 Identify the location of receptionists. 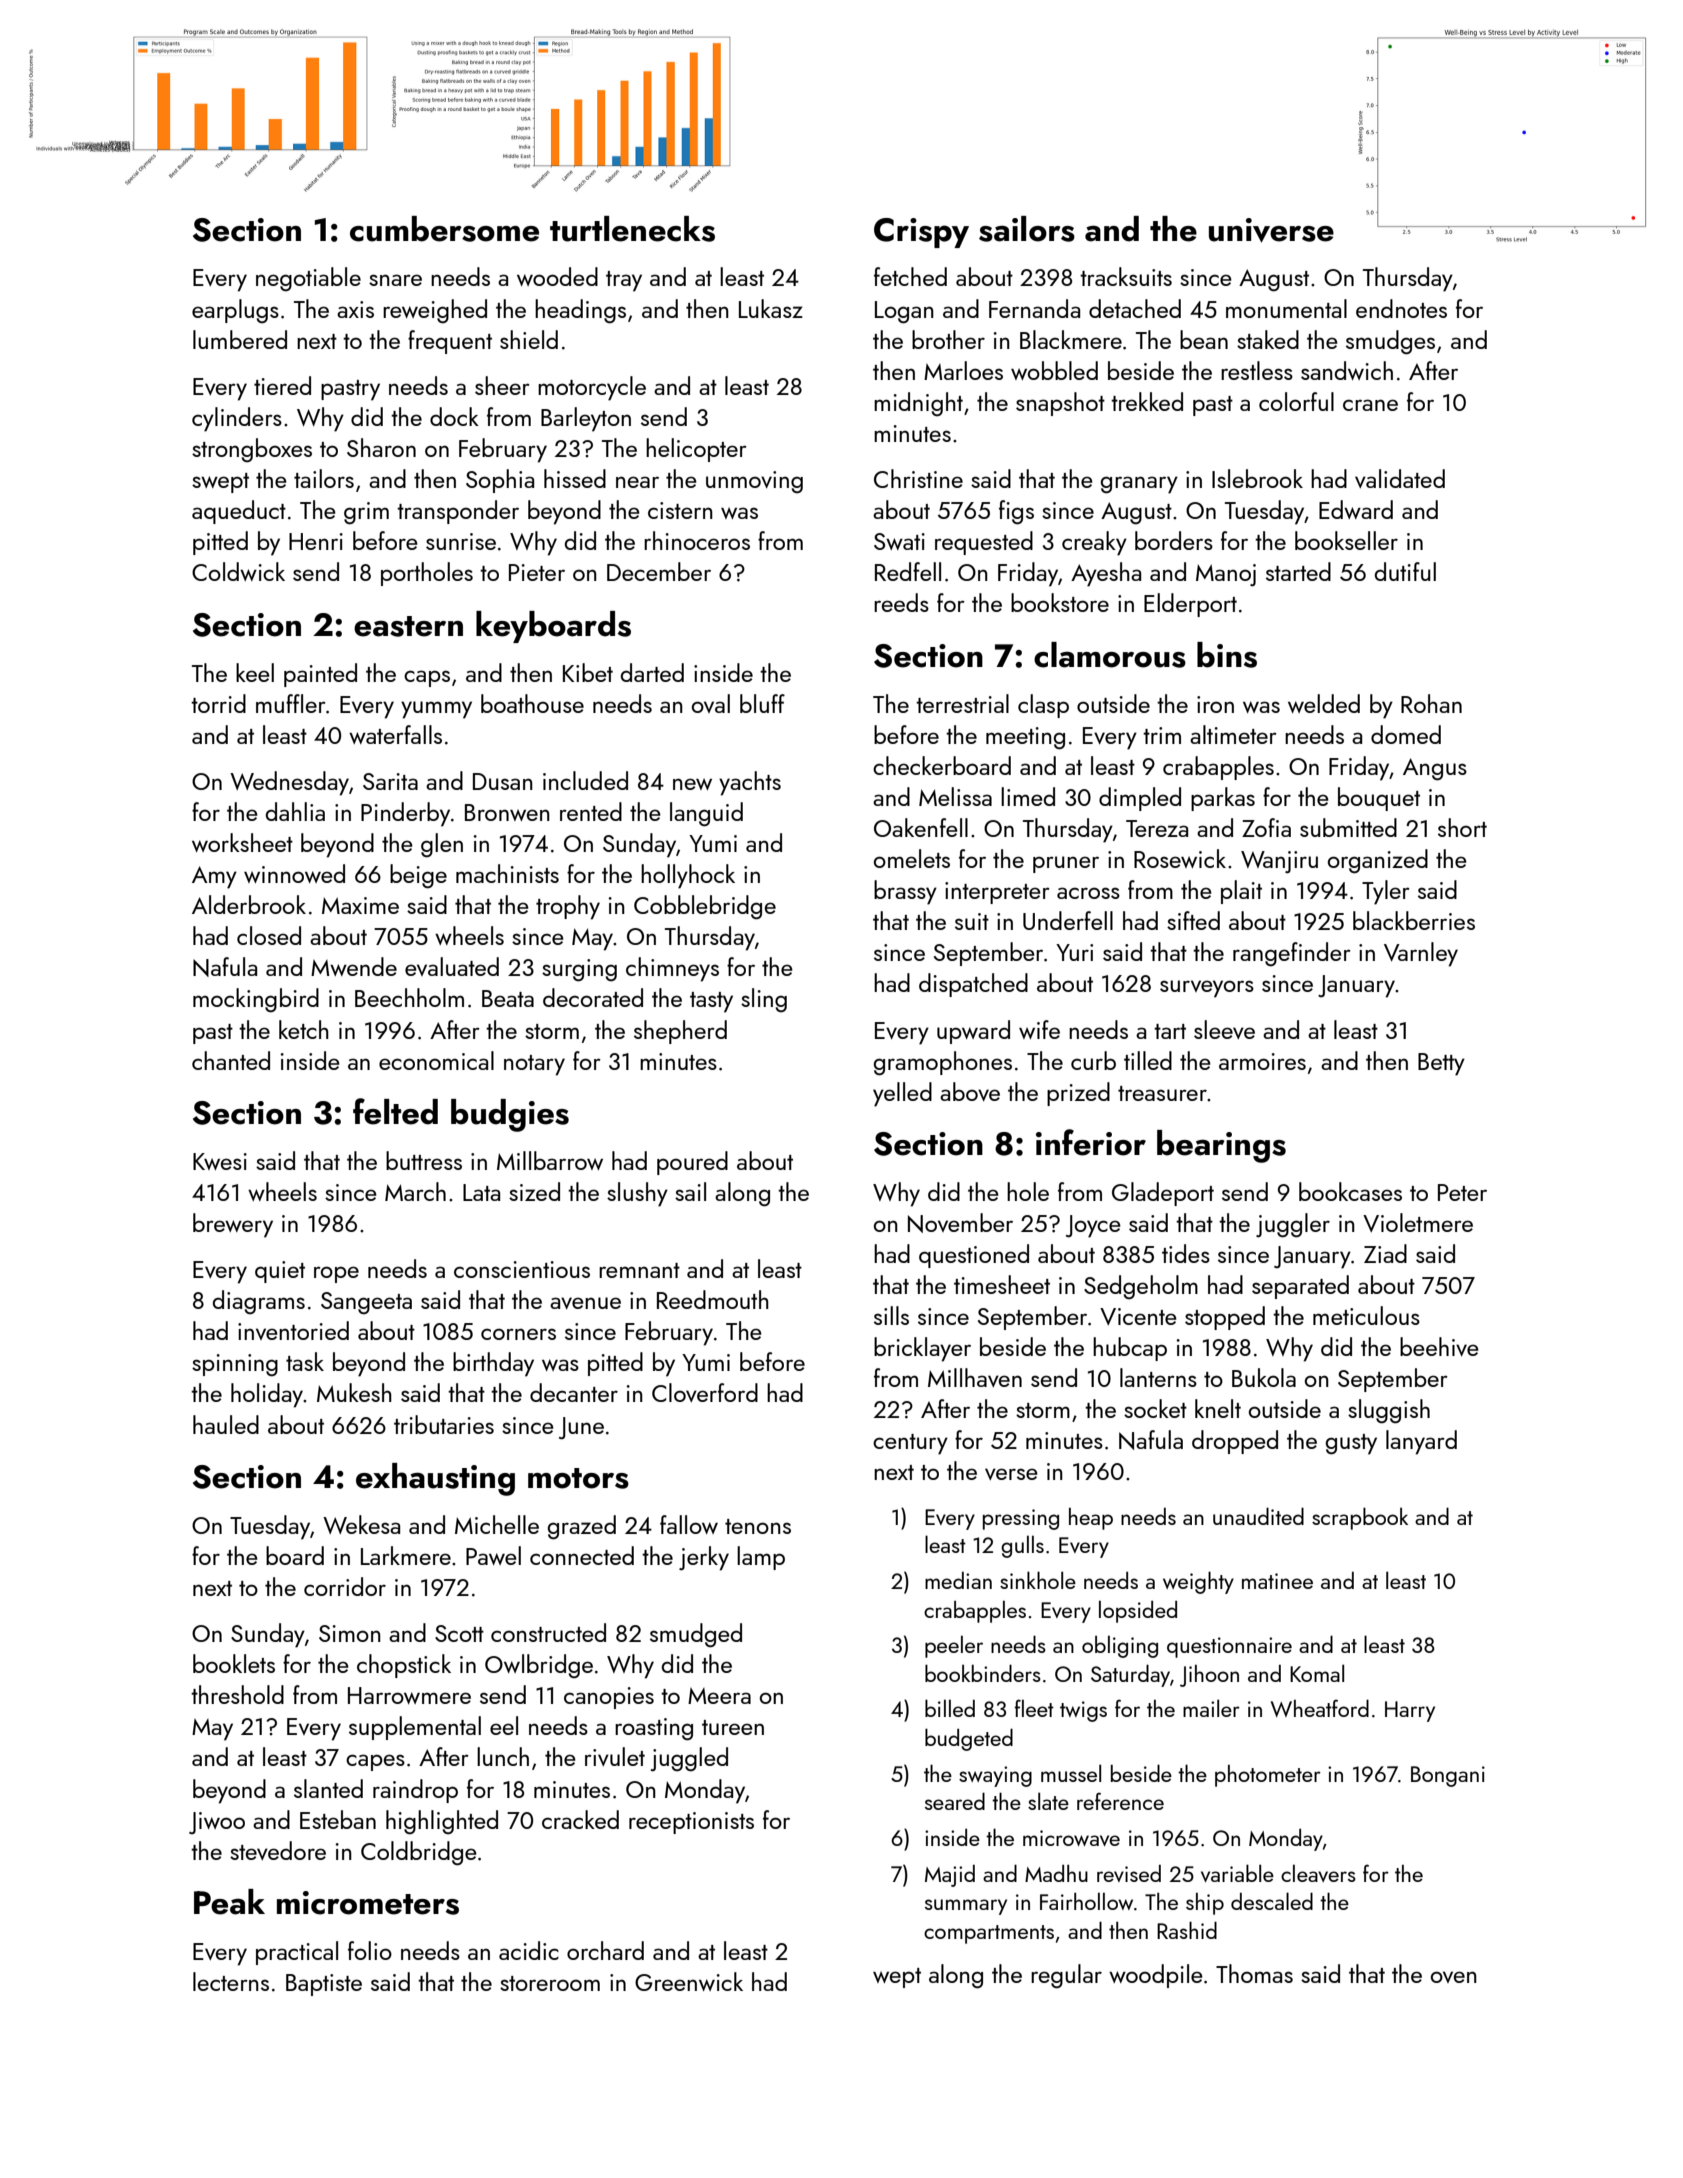
(691, 1823).
